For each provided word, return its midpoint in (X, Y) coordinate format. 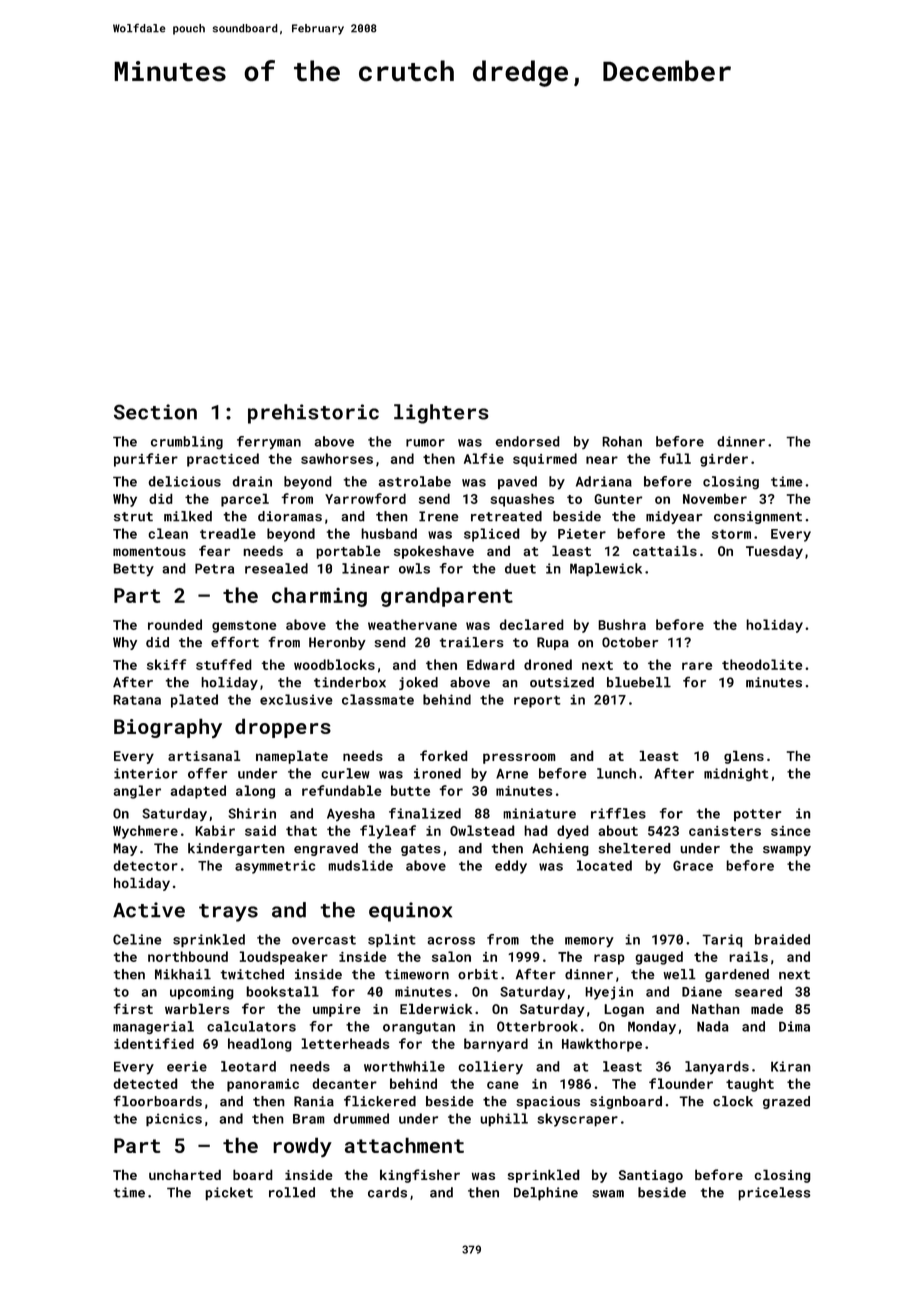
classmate (378, 699)
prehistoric (313, 414)
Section (155, 412)
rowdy (302, 1147)
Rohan (622, 441)
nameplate (292, 757)
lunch (616, 773)
